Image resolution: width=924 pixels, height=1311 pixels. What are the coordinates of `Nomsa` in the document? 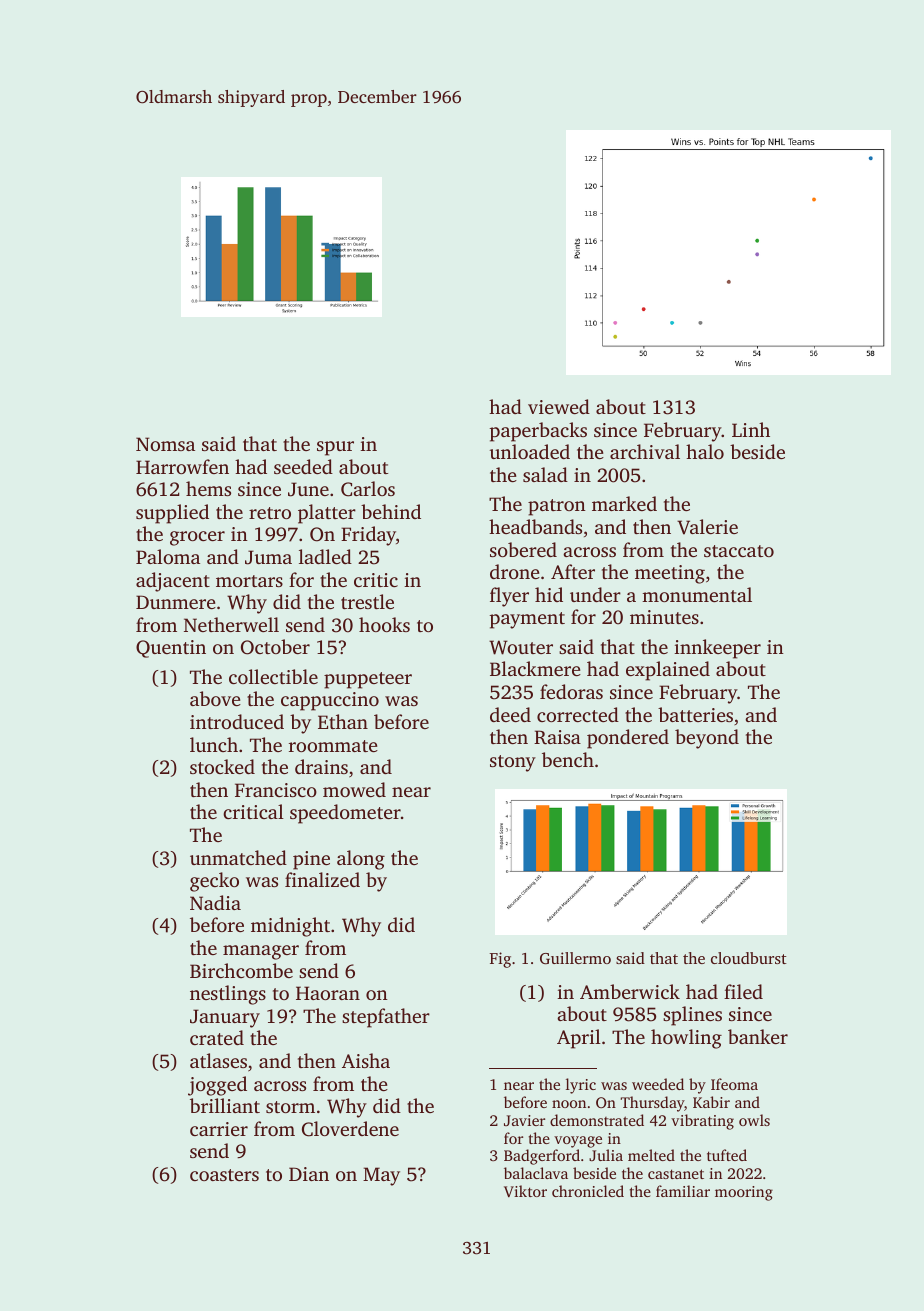 It's located at (165, 444).
